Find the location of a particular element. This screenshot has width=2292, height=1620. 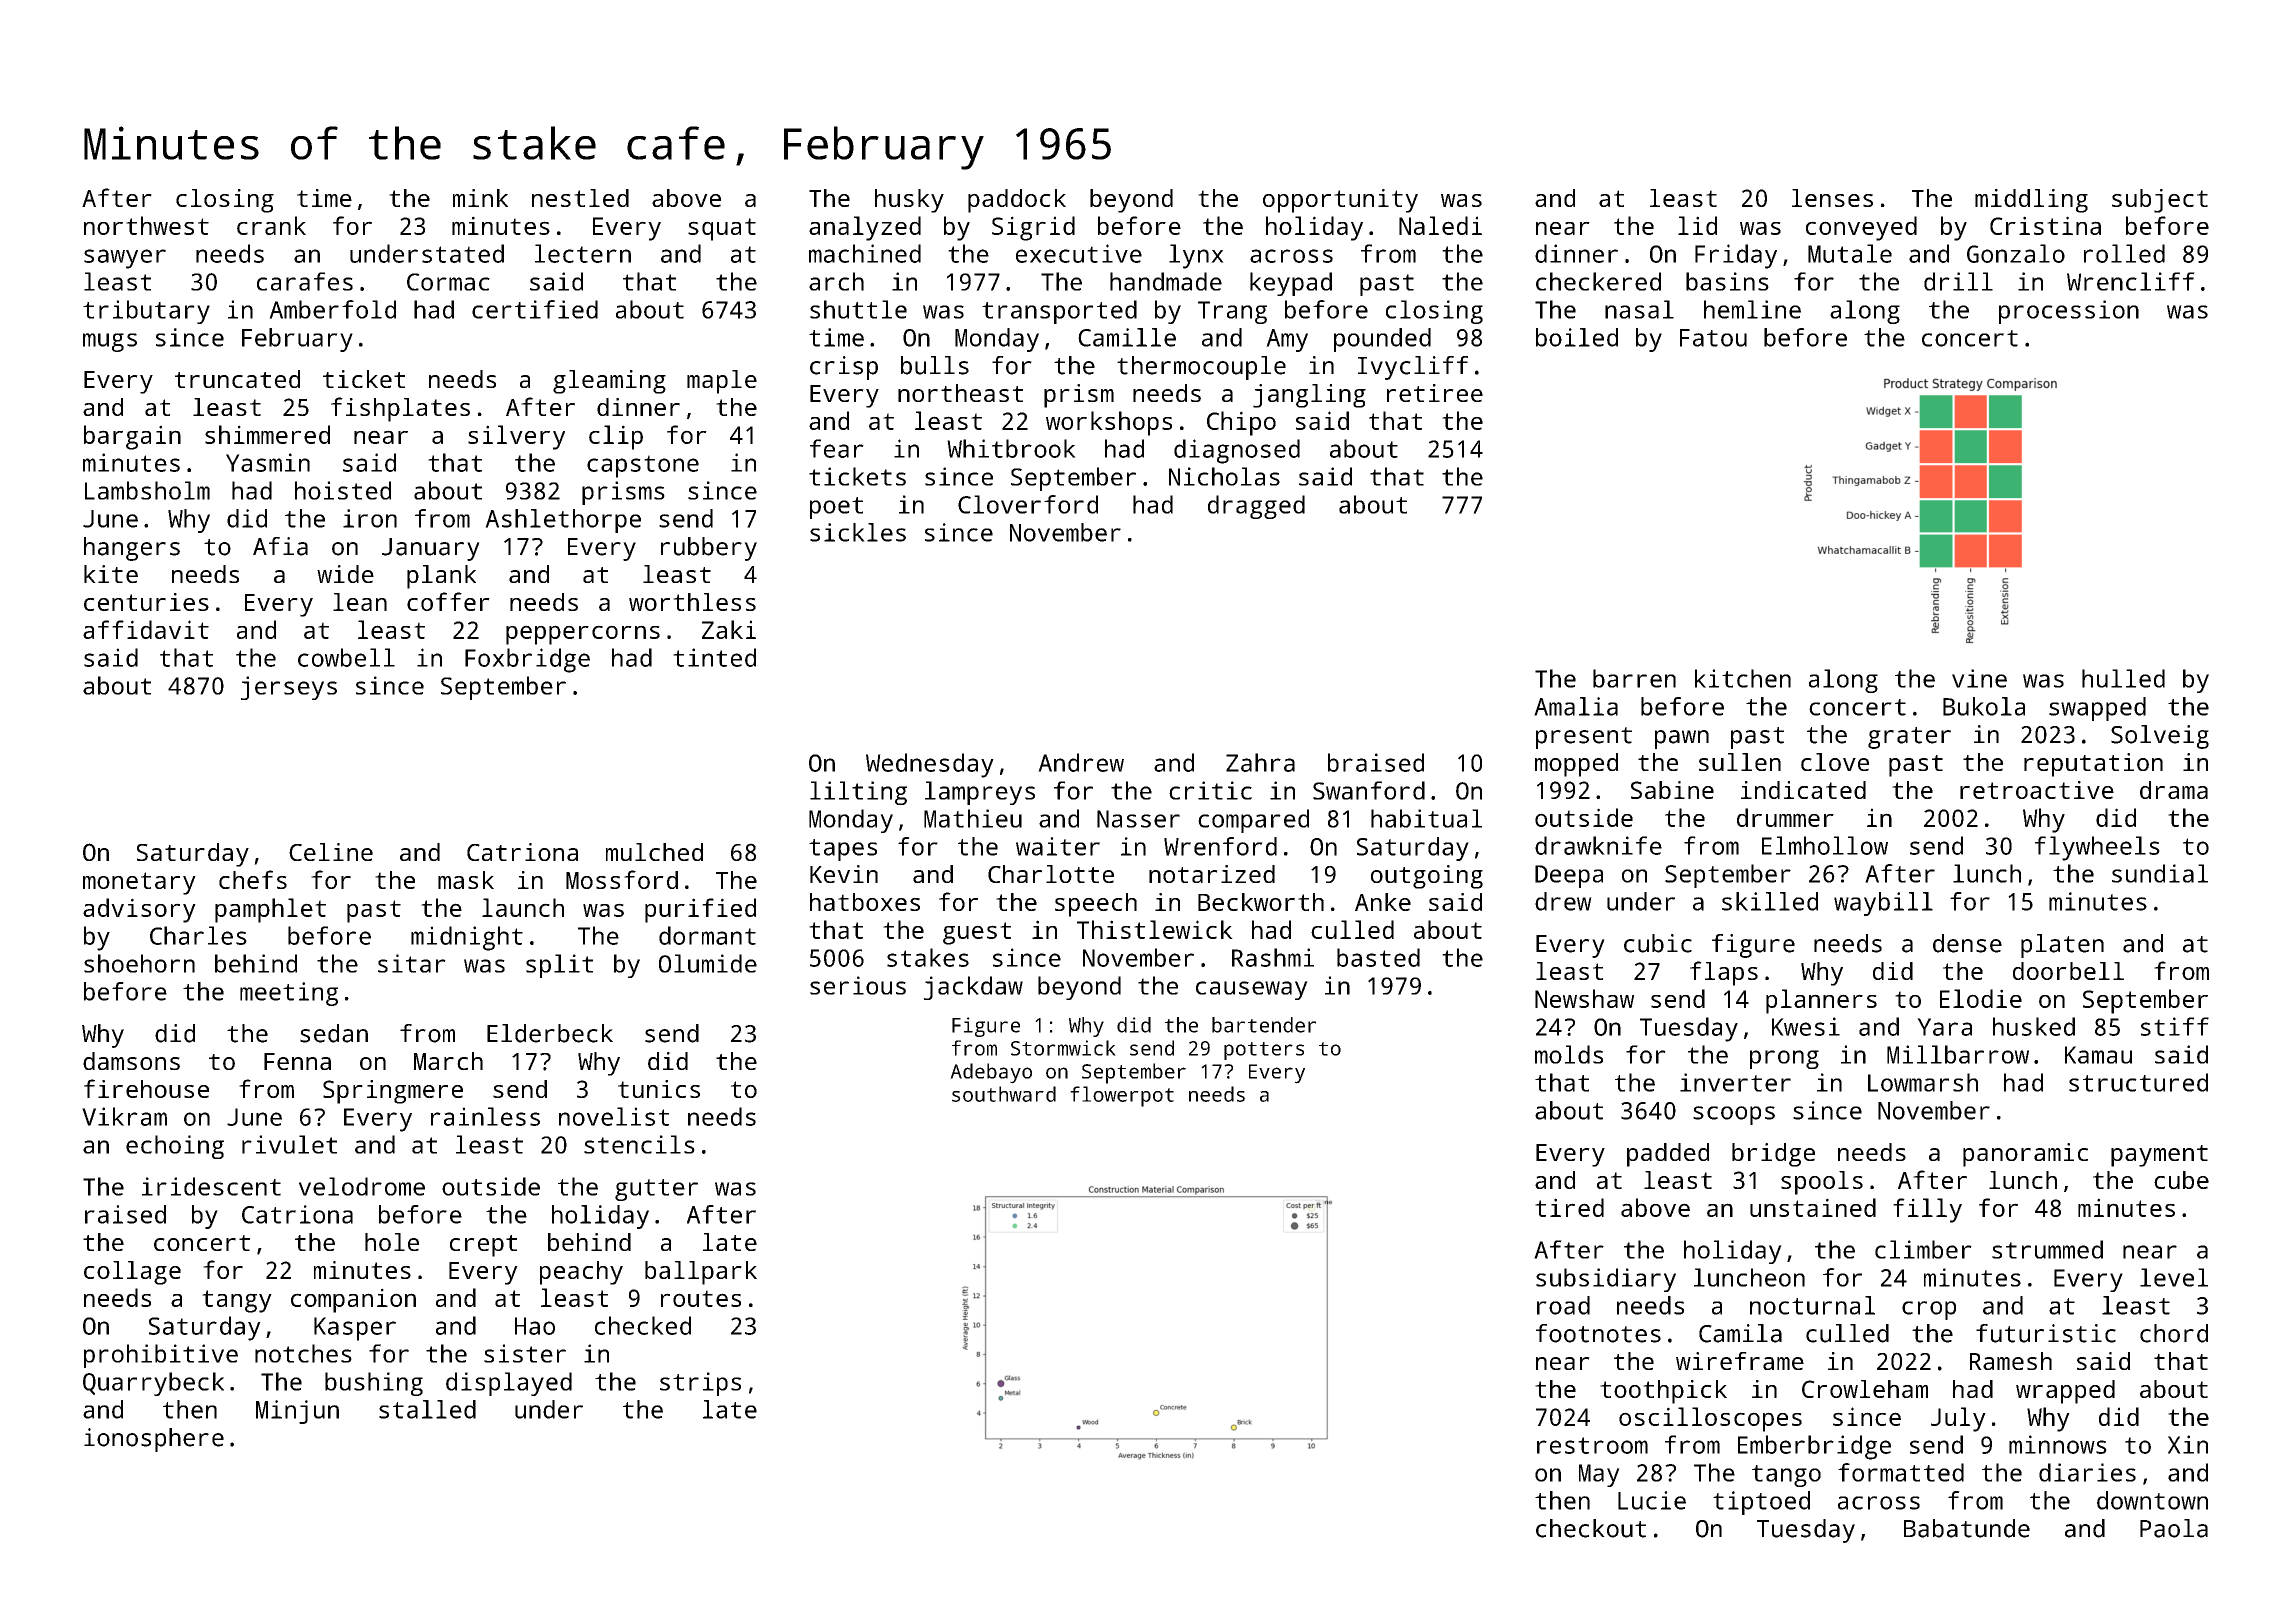

Babatunde is located at coordinates (1967, 1528).
